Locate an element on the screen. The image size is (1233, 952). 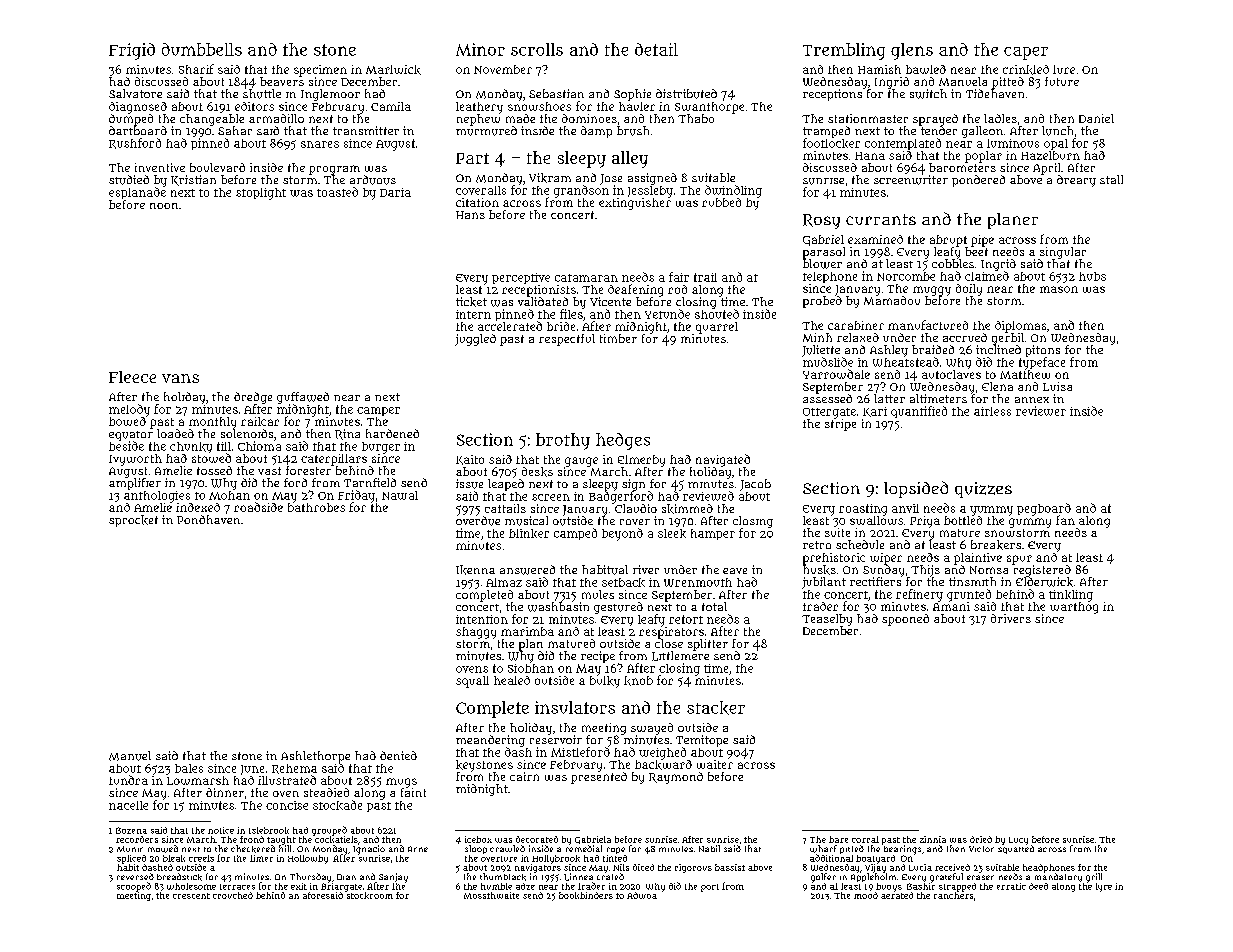
humble is located at coordinates (496, 886).
